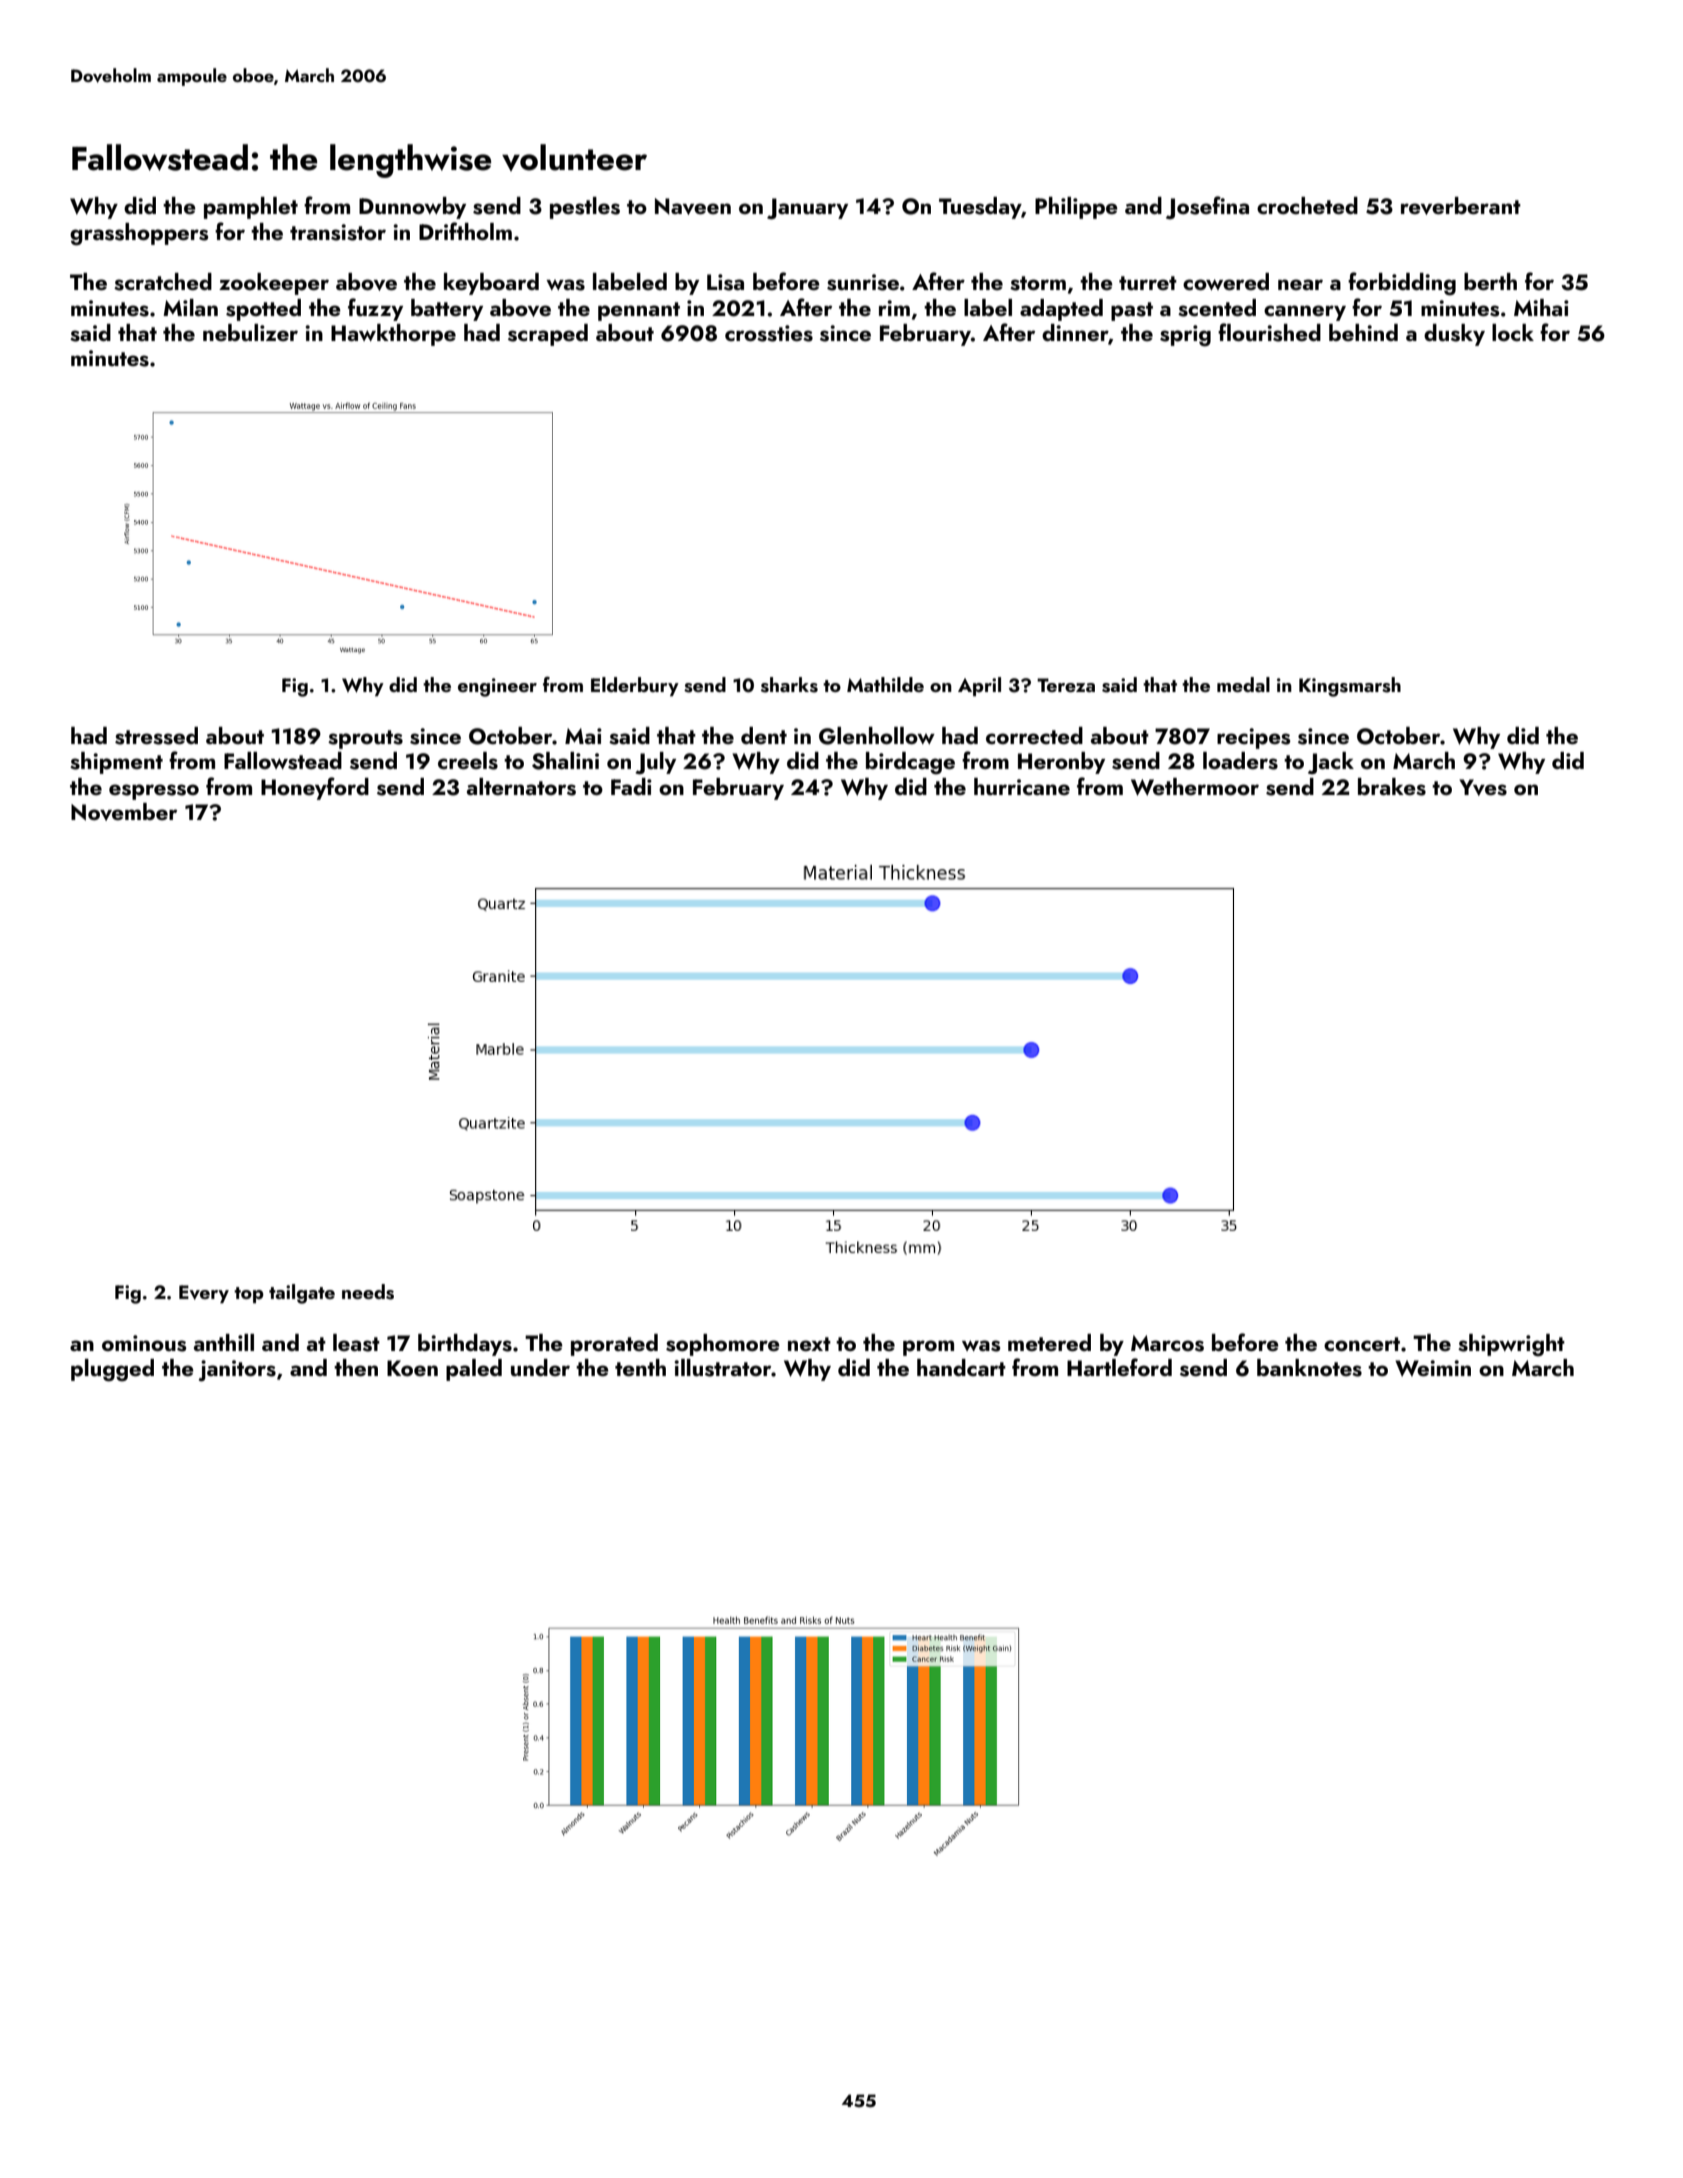 Image resolution: width=1683 pixels, height=2178 pixels. What do you see at coordinates (723, 1368) in the screenshot?
I see `illustrator` at bounding box center [723, 1368].
